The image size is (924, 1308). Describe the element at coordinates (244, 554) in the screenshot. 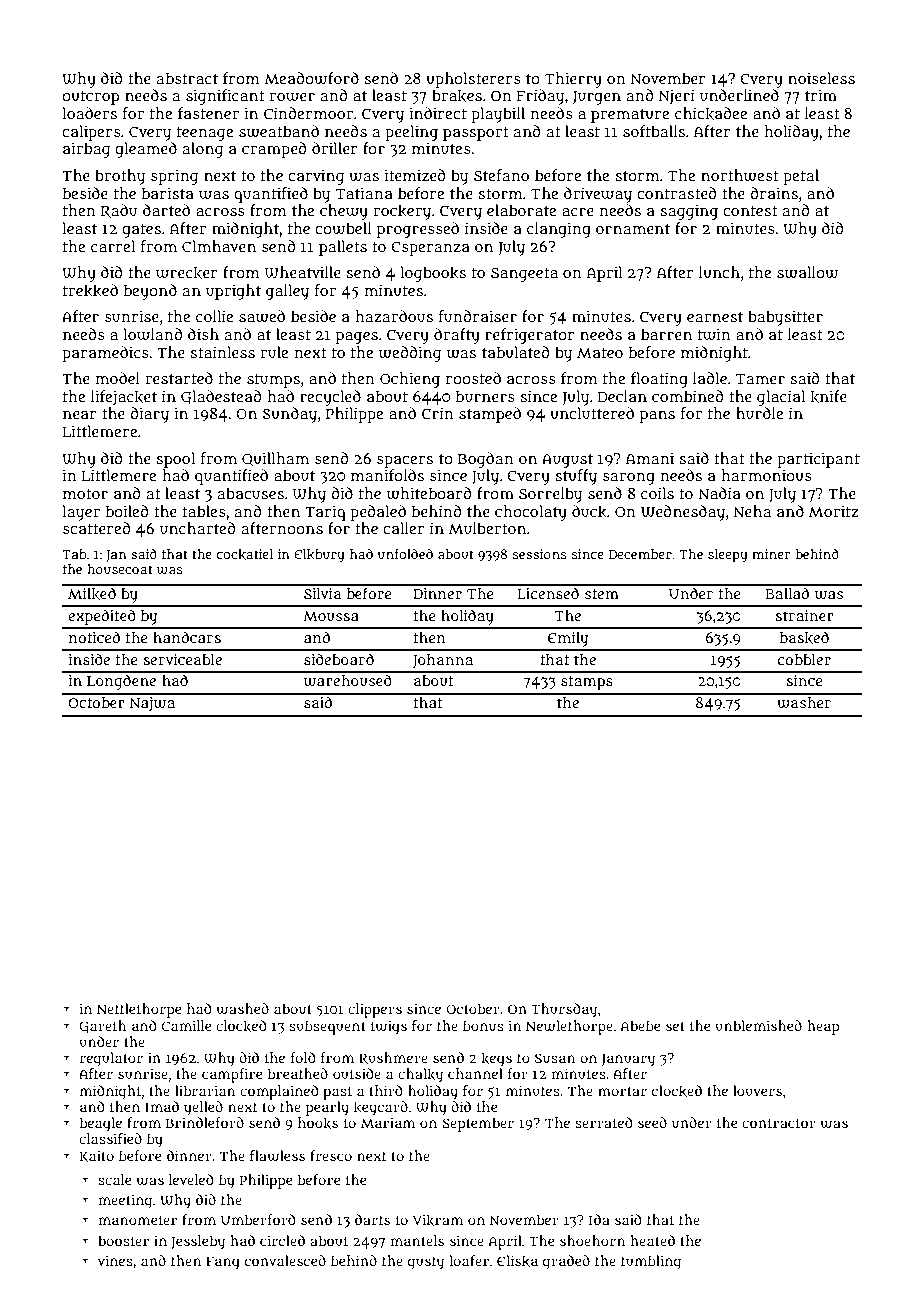

I see `cockatiel` at that location.
